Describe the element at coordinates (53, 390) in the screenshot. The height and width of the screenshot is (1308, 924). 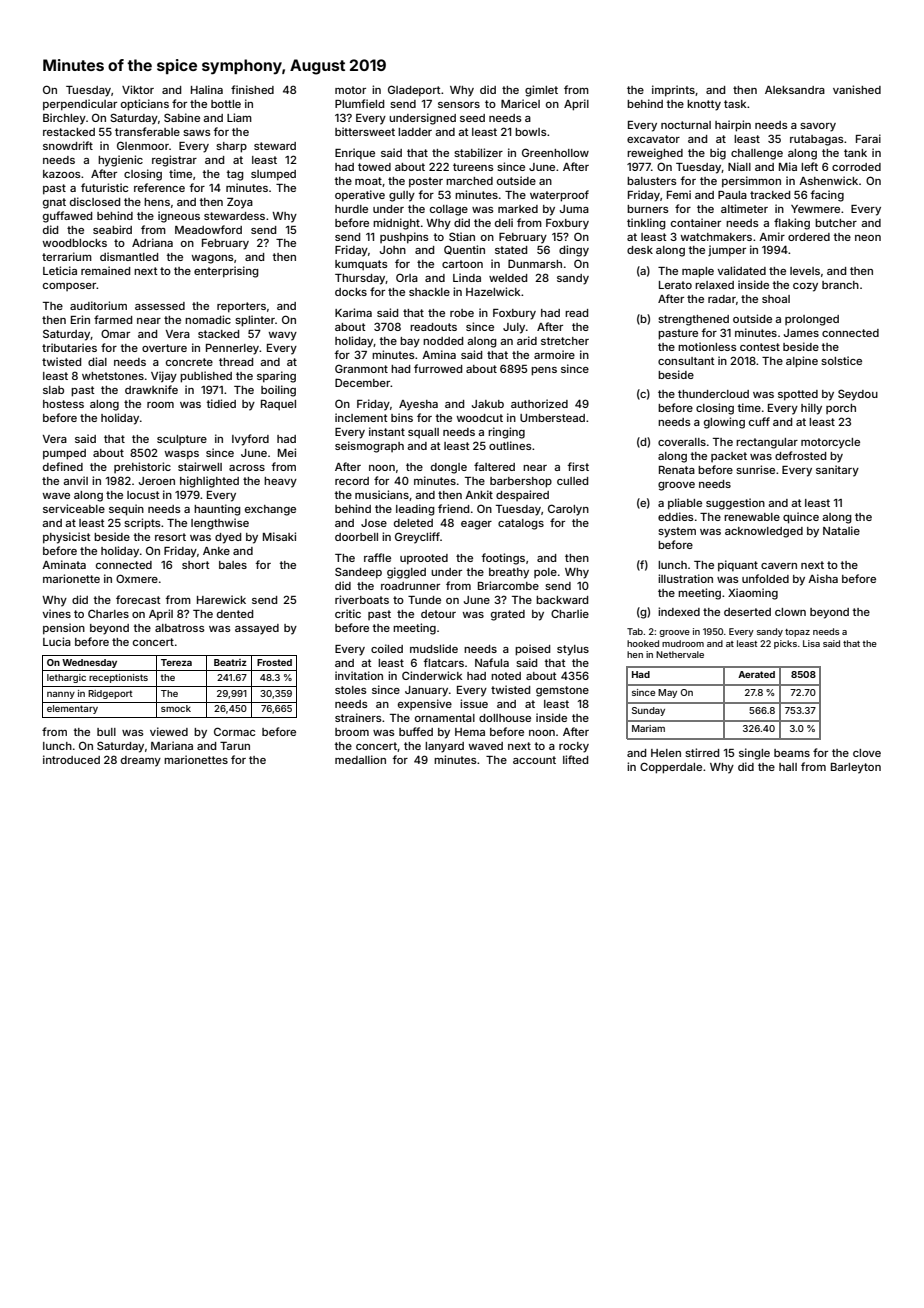
I see `slab` at that location.
